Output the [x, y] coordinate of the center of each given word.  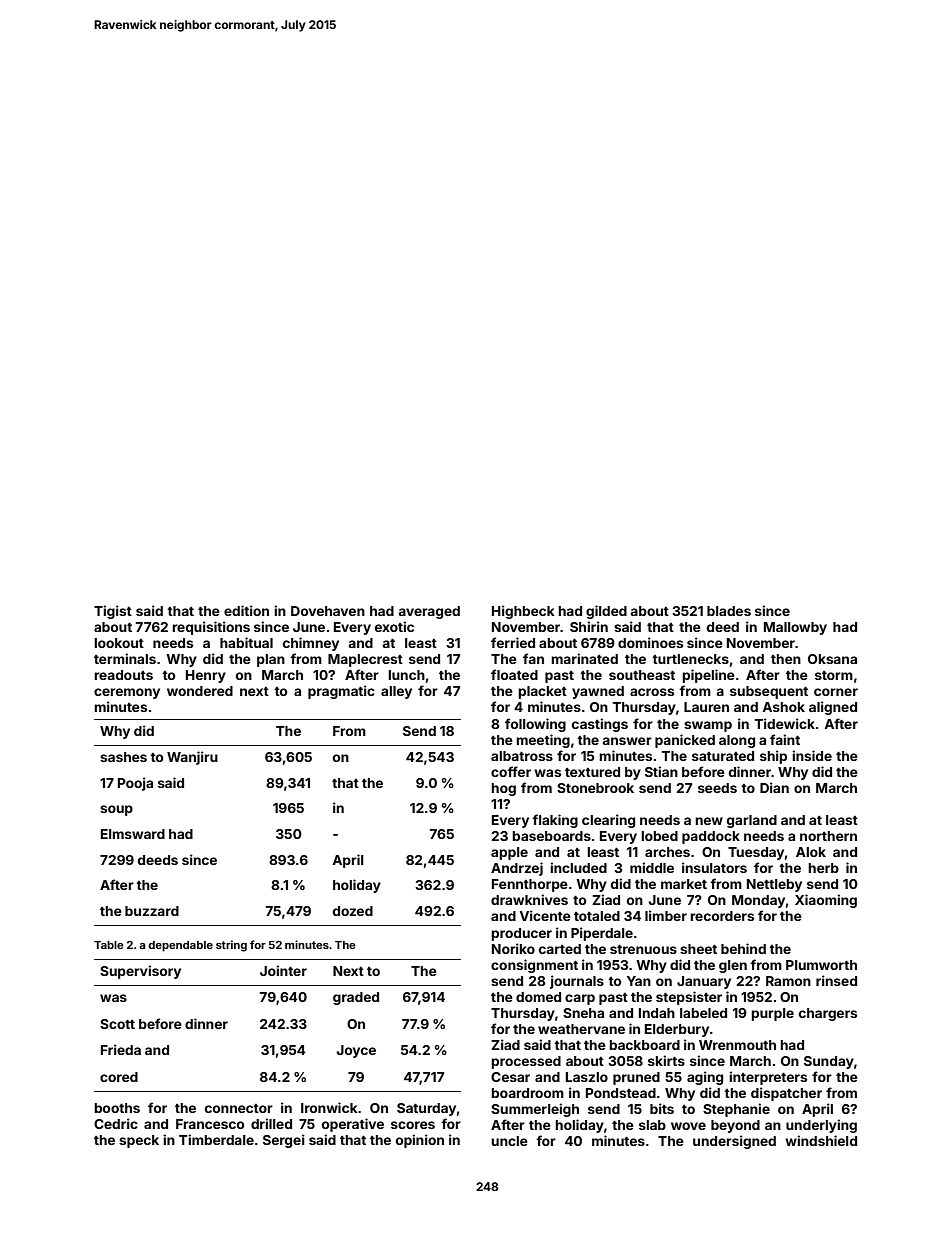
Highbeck [523, 612]
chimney [311, 644]
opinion [420, 1141]
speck [139, 1141]
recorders [722, 916]
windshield [821, 1140]
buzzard [152, 911]
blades [729, 611]
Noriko [513, 948]
